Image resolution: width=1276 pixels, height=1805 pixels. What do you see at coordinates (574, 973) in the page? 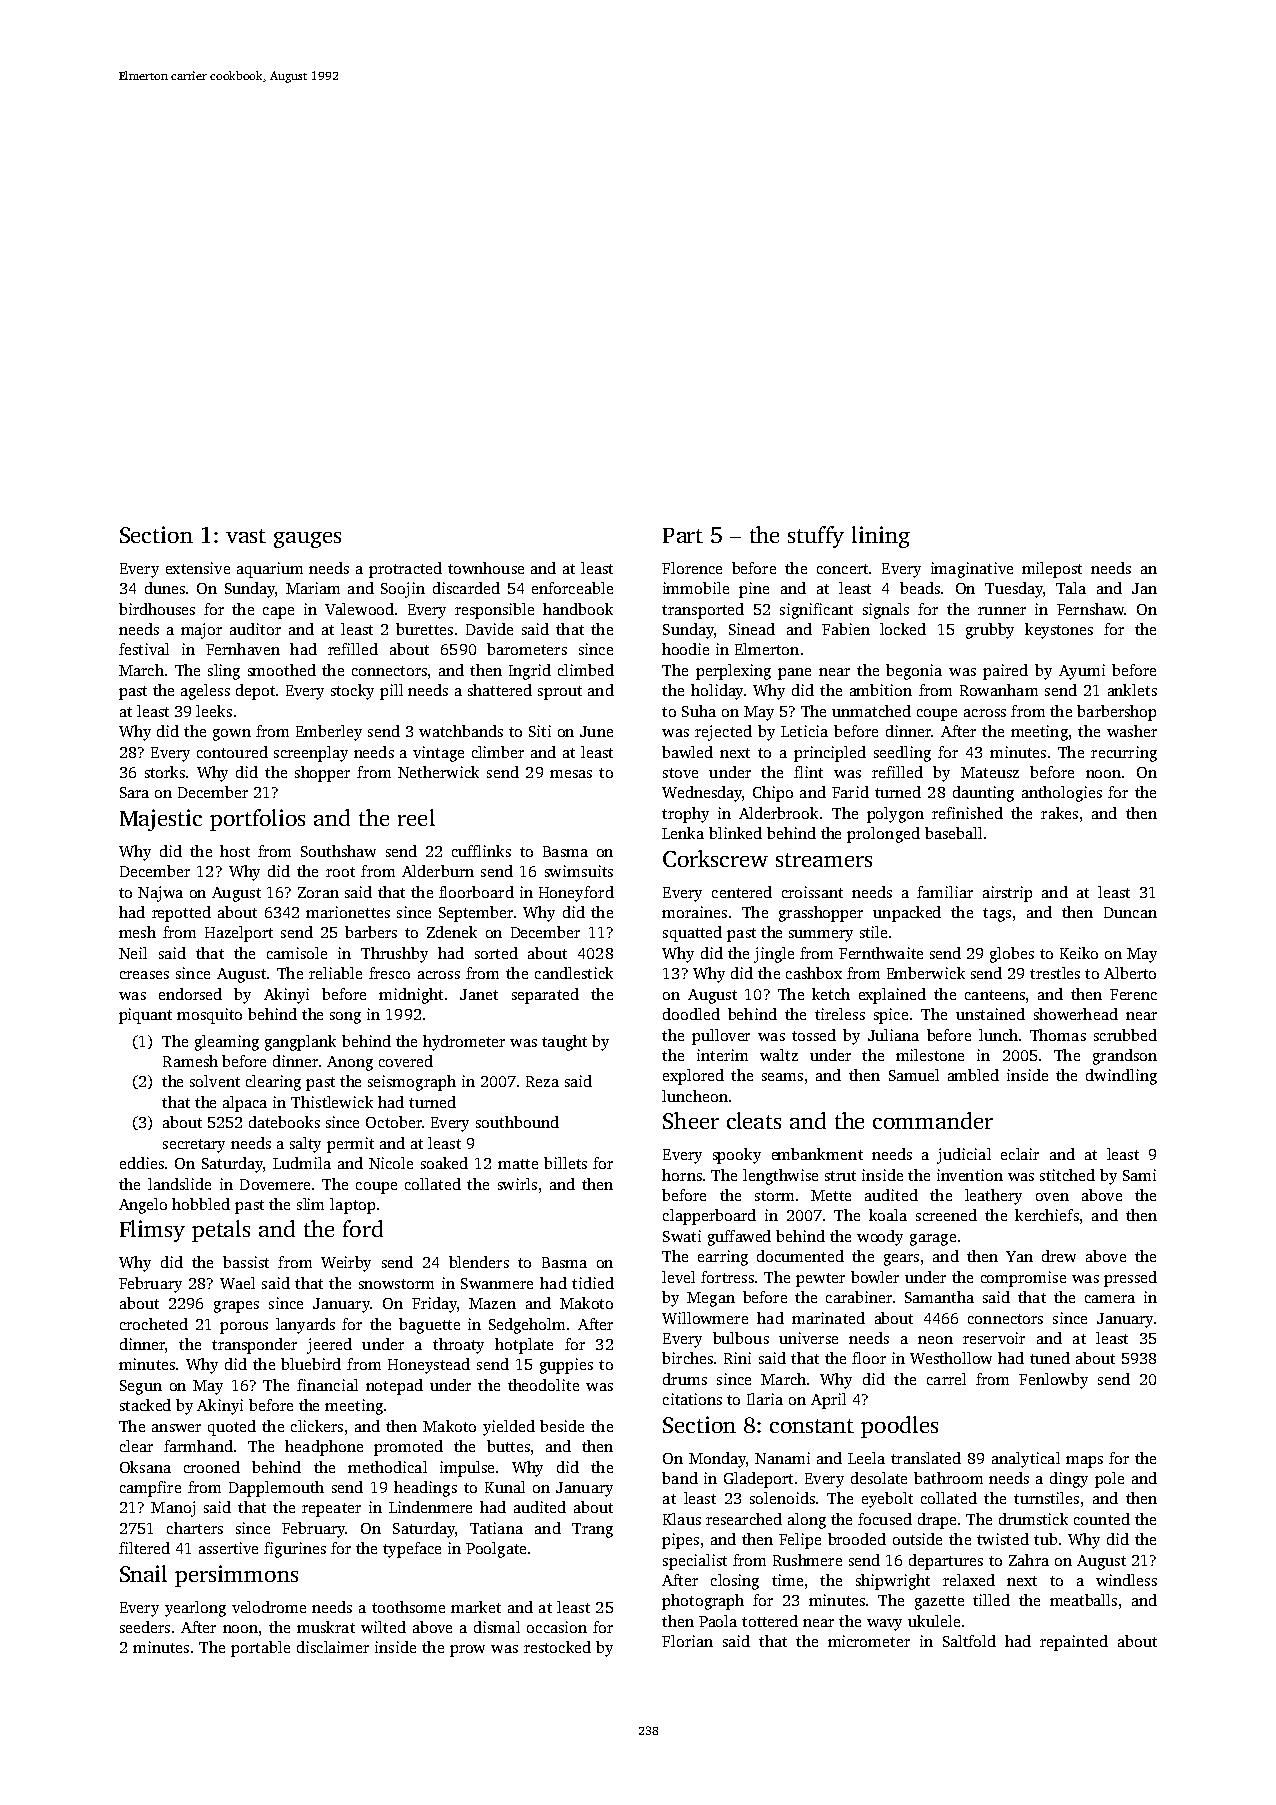
I see `candlestick` at bounding box center [574, 973].
